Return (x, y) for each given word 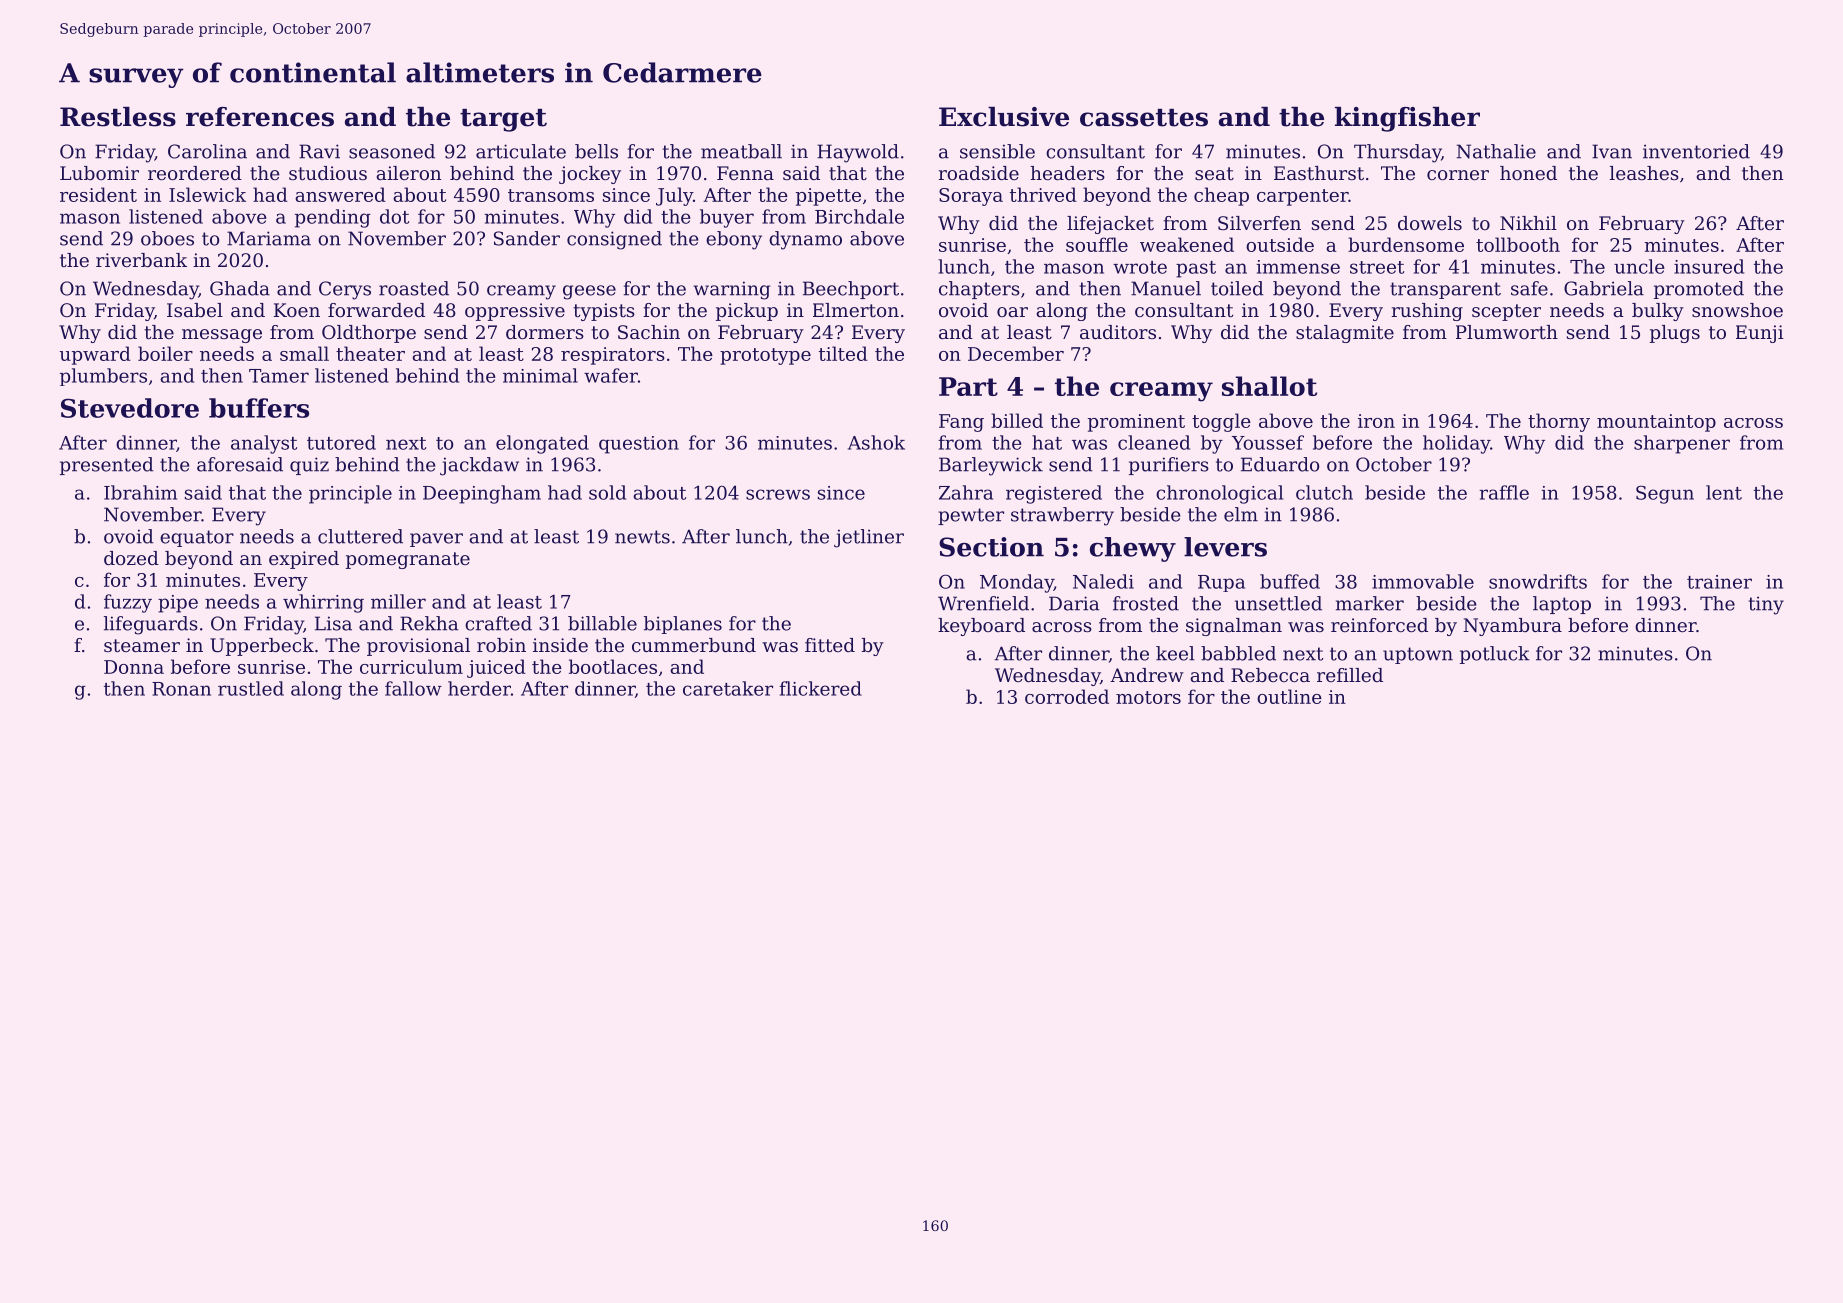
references (260, 117)
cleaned (1154, 442)
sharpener (1682, 444)
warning (731, 290)
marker (1370, 603)
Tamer (279, 376)
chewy (1133, 549)
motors (1148, 697)
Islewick (207, 194)
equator (197, 538)
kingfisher (1407, 119)
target (503, 120)
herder (479, 688)
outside (1280, 244)
